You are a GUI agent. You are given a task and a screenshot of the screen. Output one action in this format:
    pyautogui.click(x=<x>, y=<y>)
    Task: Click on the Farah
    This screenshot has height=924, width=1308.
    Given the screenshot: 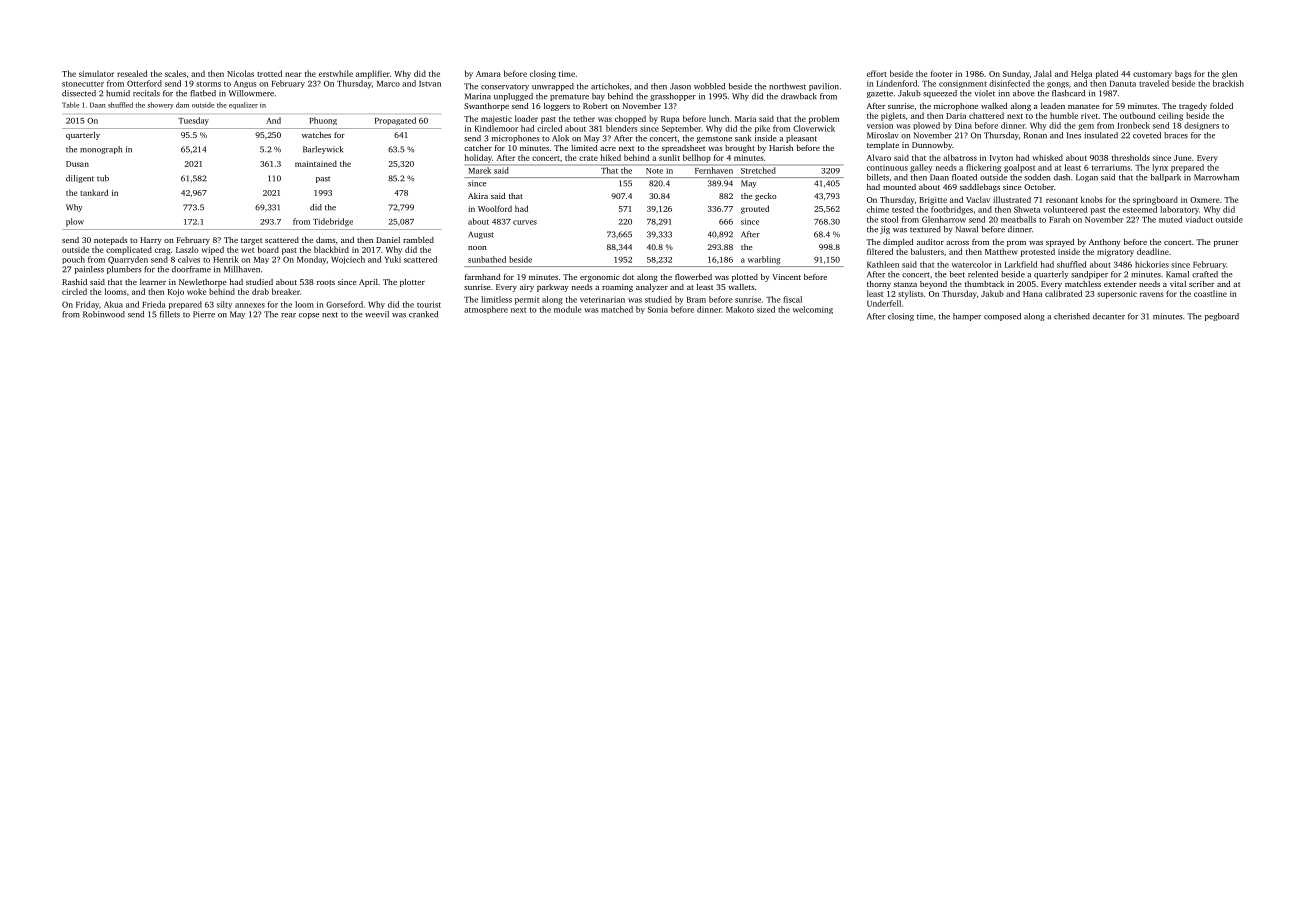 What is the action you would take?
    pyautogui.click(x=1059, y=219)
